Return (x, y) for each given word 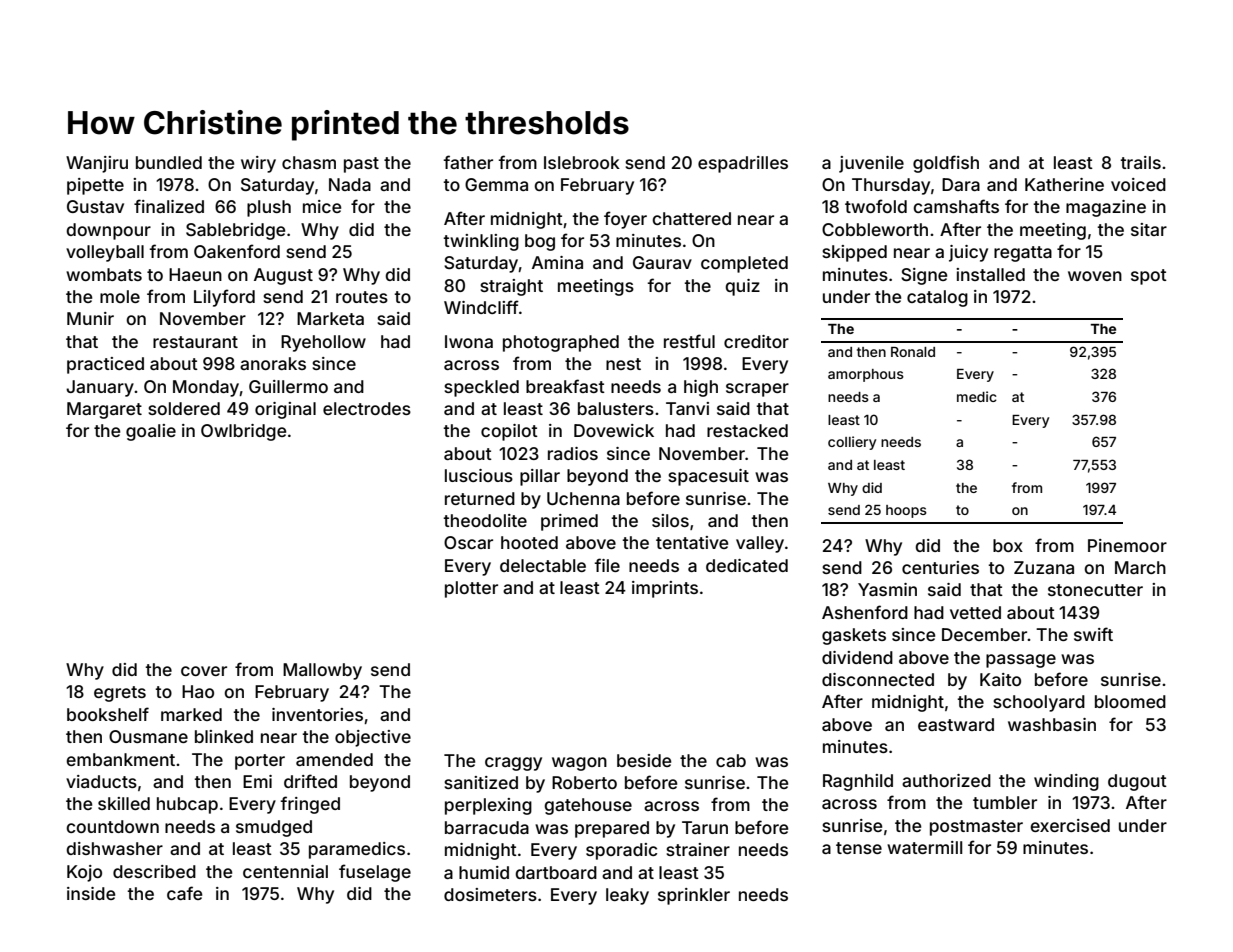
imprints (665, 589)
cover (204, 671)
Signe (924, 276)
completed (744, 264)
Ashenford (865, 612)
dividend (857, 657)
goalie (151, 432)
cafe (184, 893)
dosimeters (490, 894)
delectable (543, 565)
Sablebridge (235, 231)
